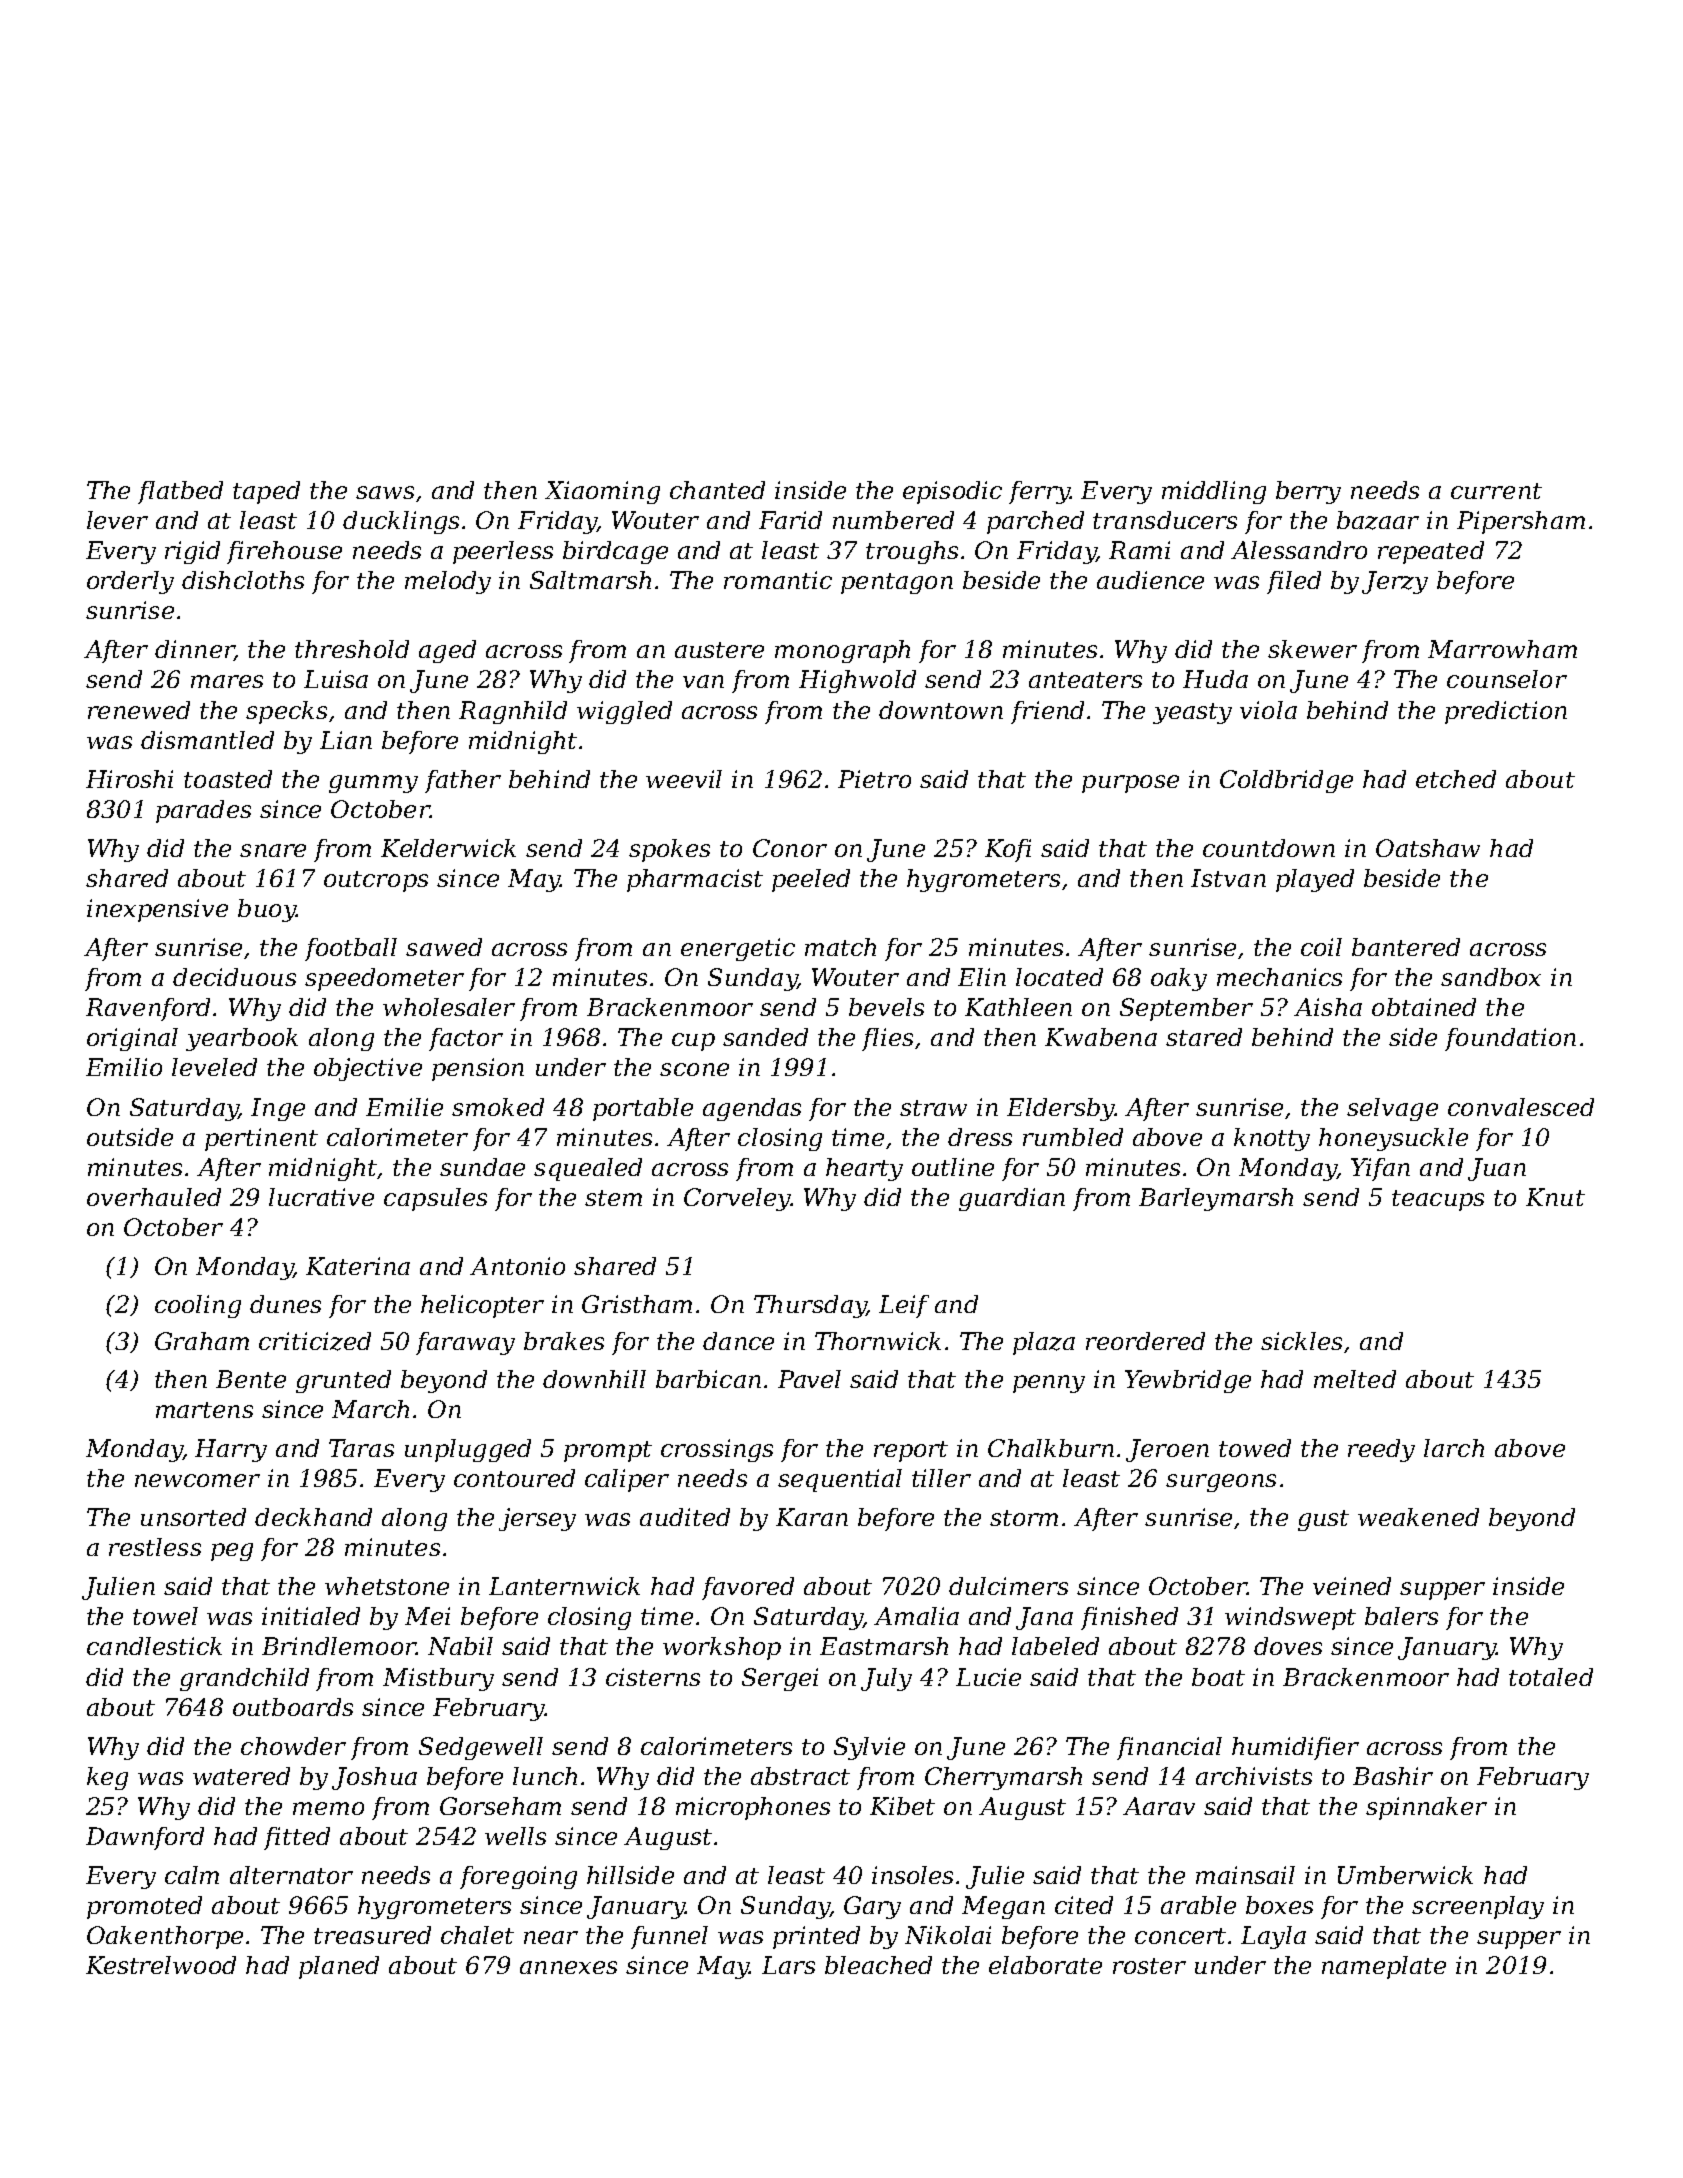 The image size is (1683, 2178). Describe the element at coordinates (1551, 1677) in the screenshot. I see `totaled` at that location.
